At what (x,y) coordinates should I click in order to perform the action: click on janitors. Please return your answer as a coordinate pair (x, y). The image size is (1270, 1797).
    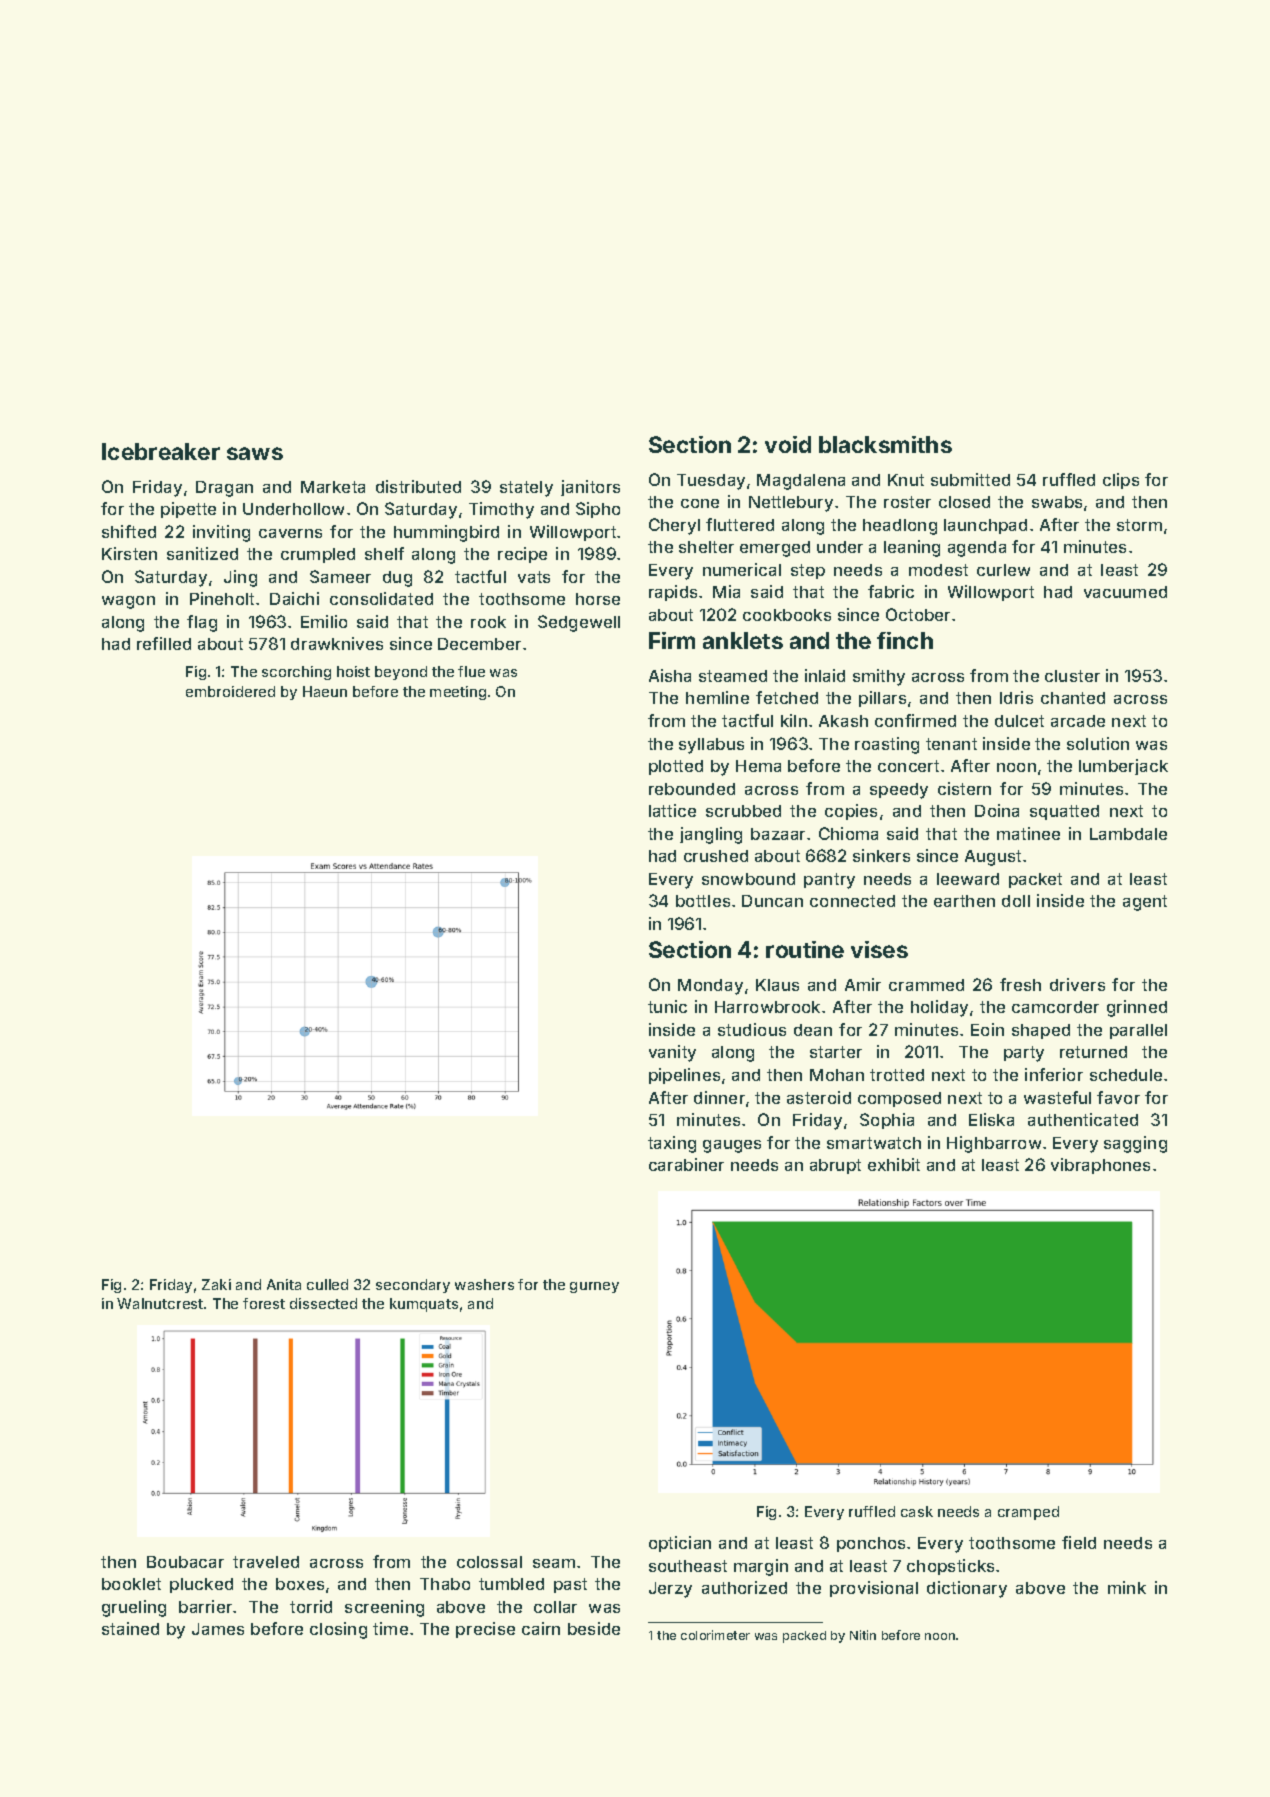
    Looking at the image, I should click on (590, 488).
